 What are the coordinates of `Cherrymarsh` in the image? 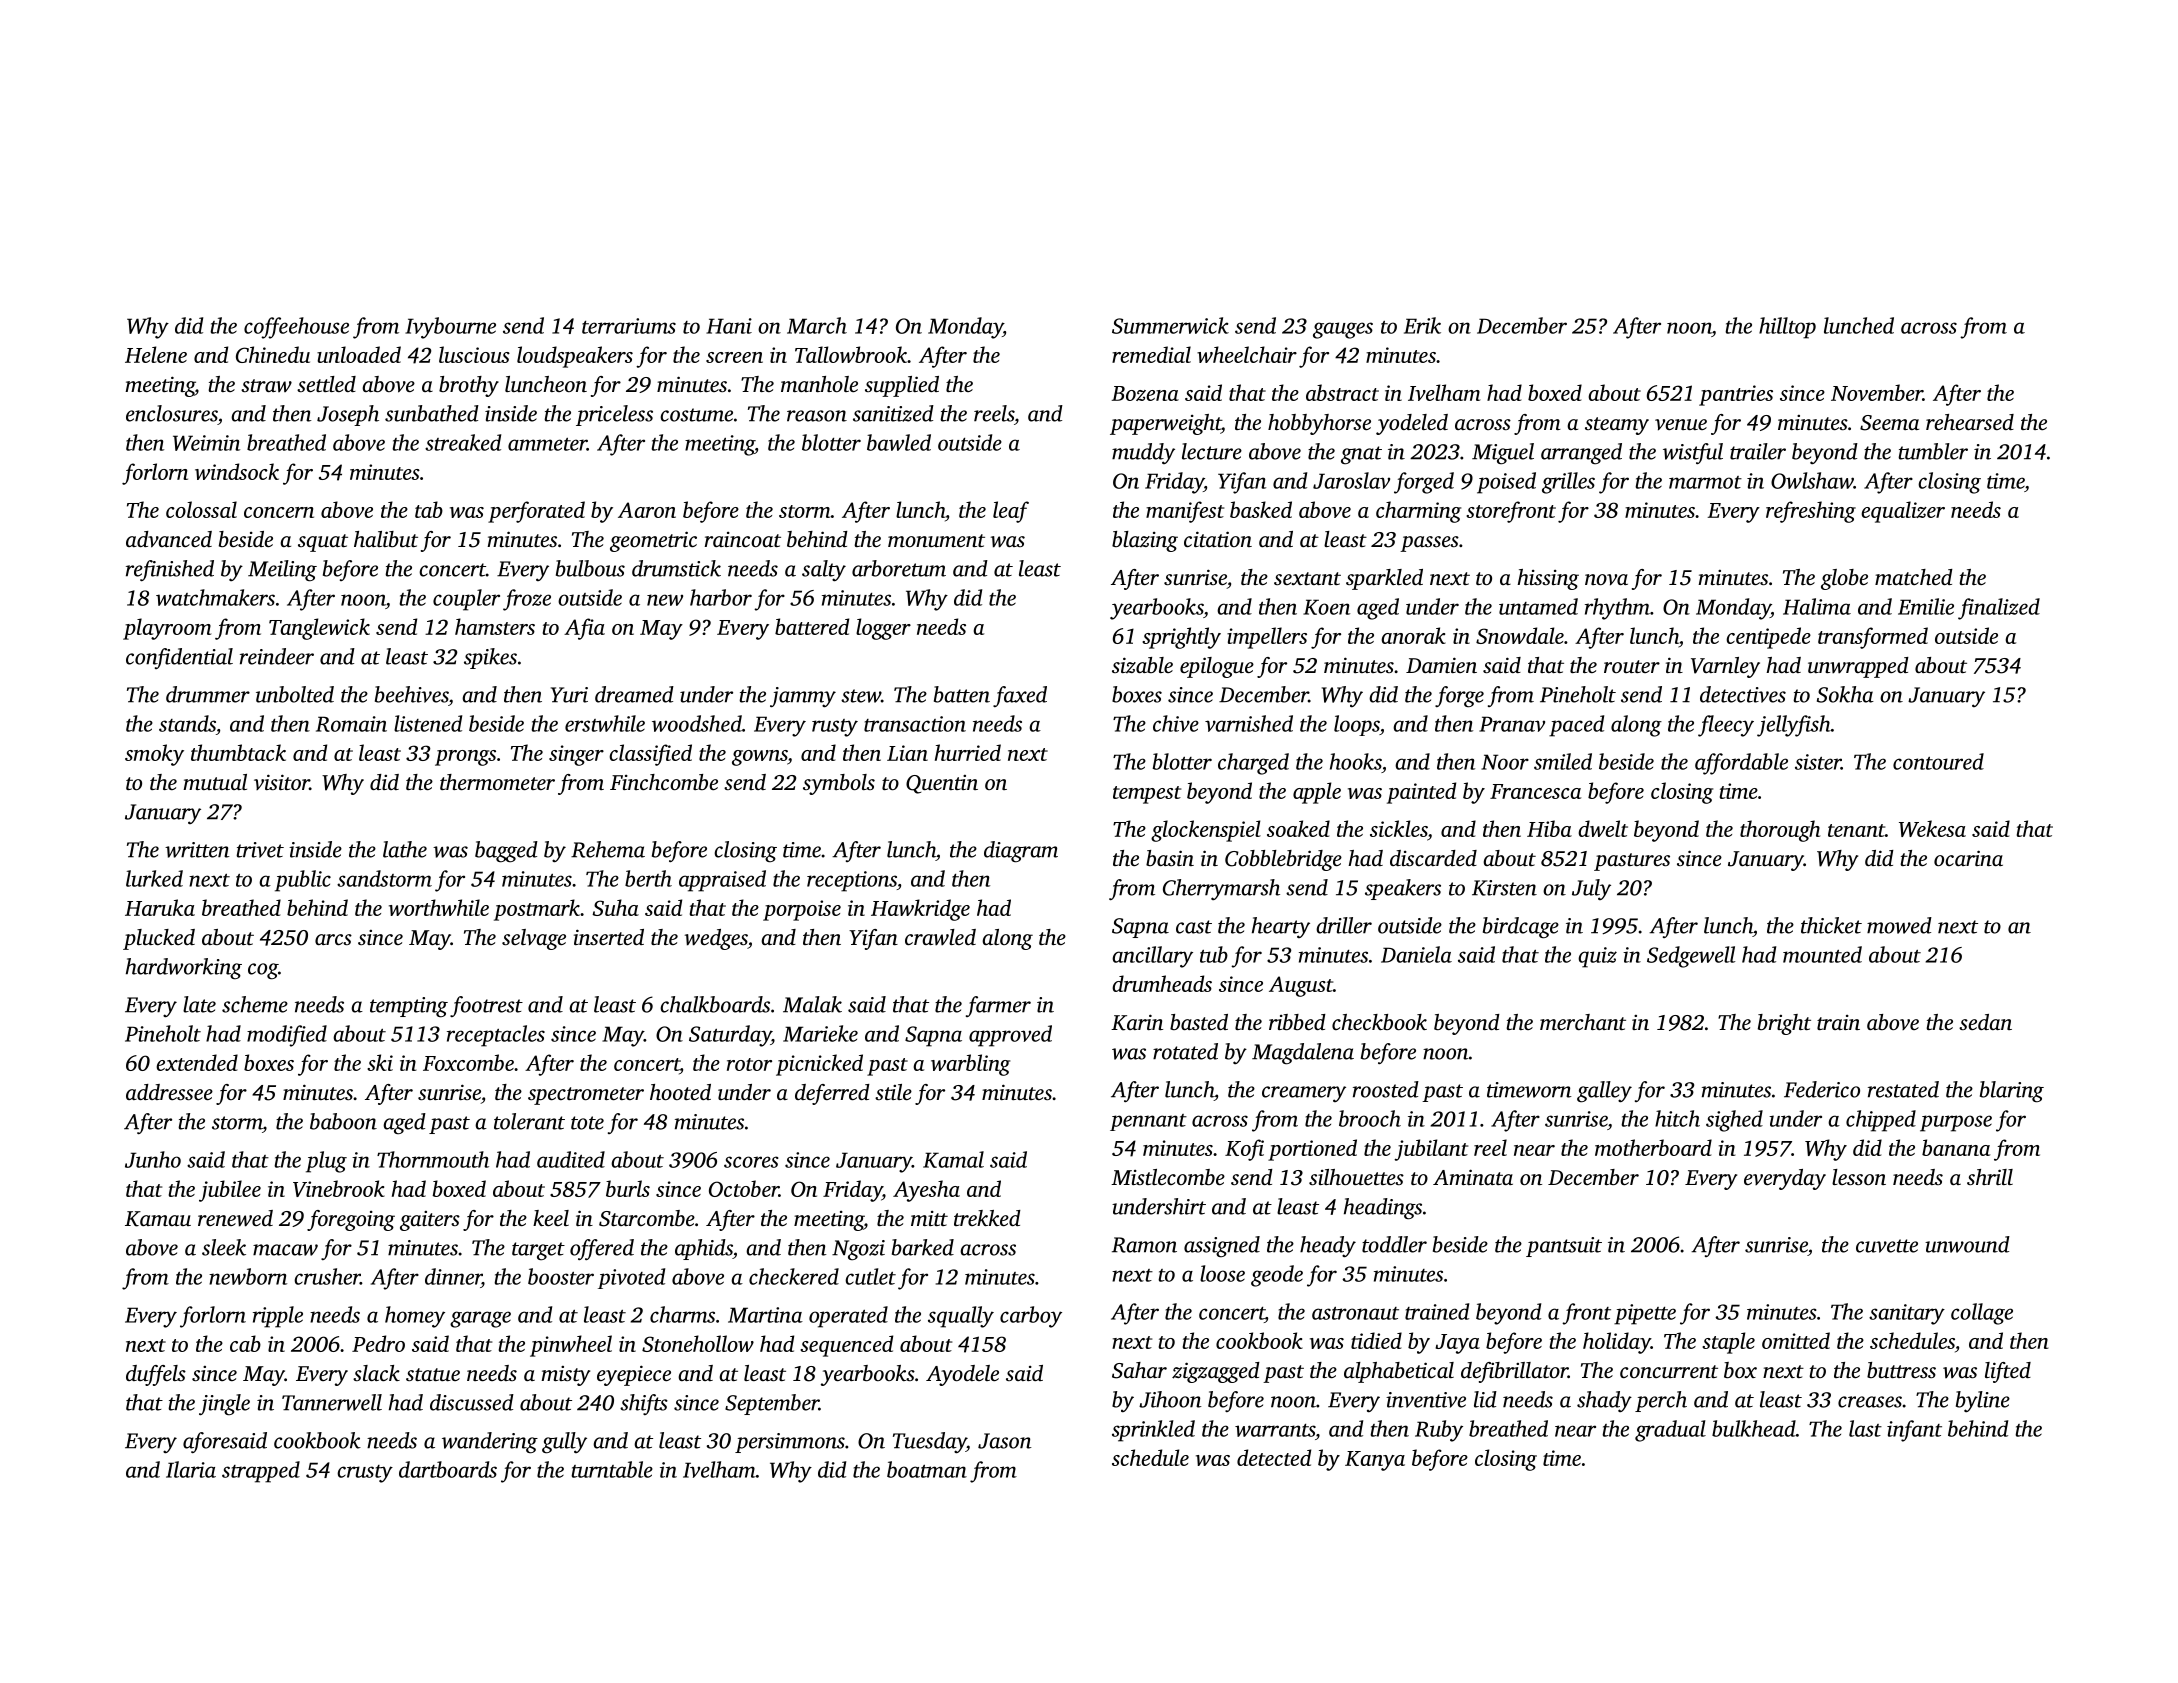 It's located at (1221, 889).
